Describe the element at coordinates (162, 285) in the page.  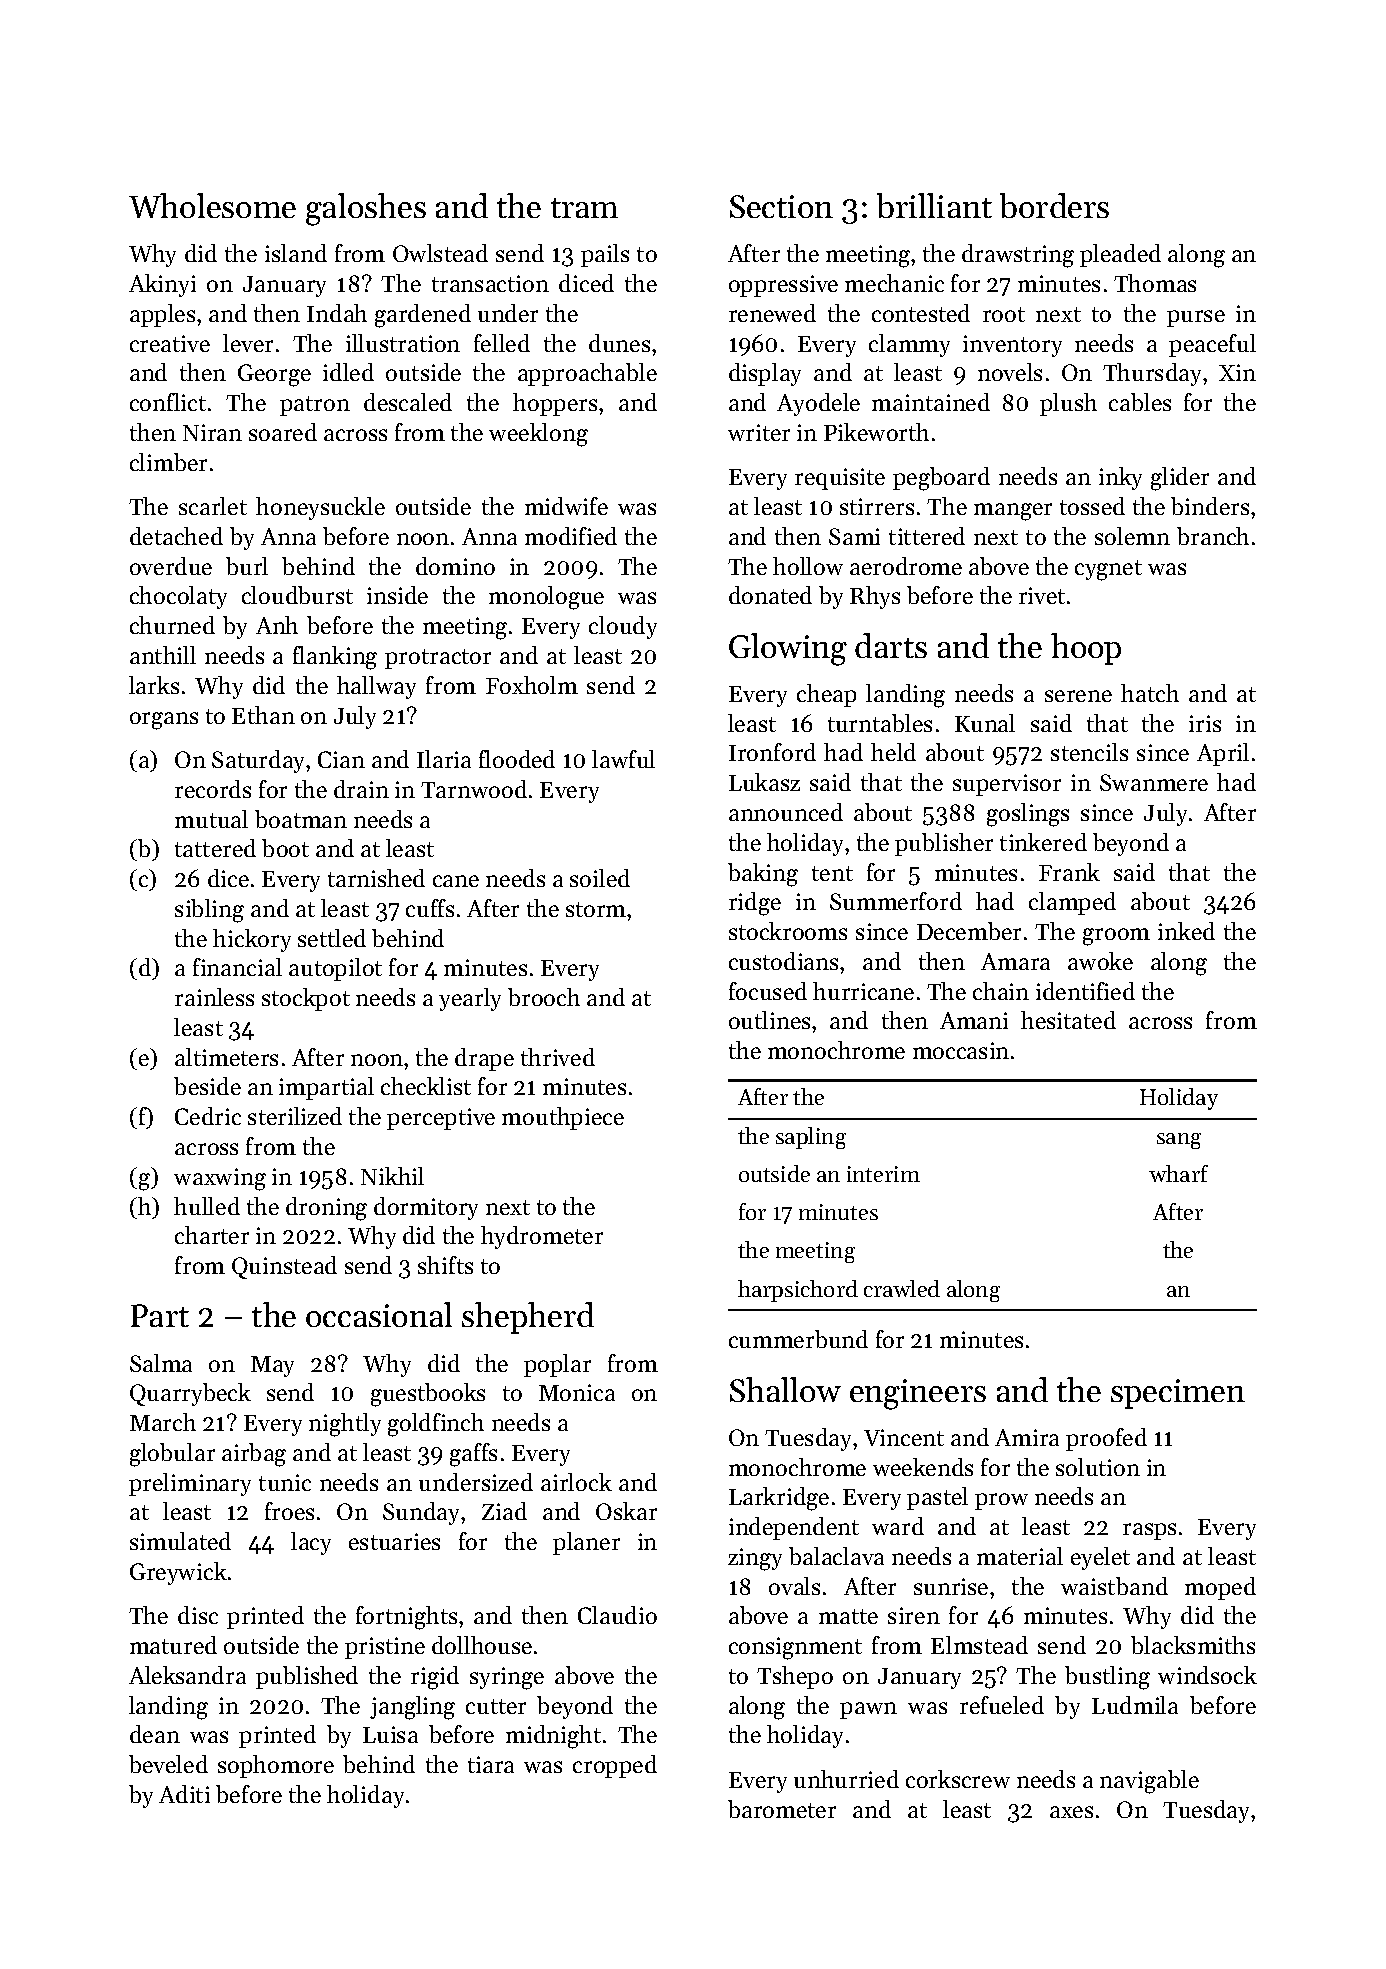
I see `Akinyi` at that location.
